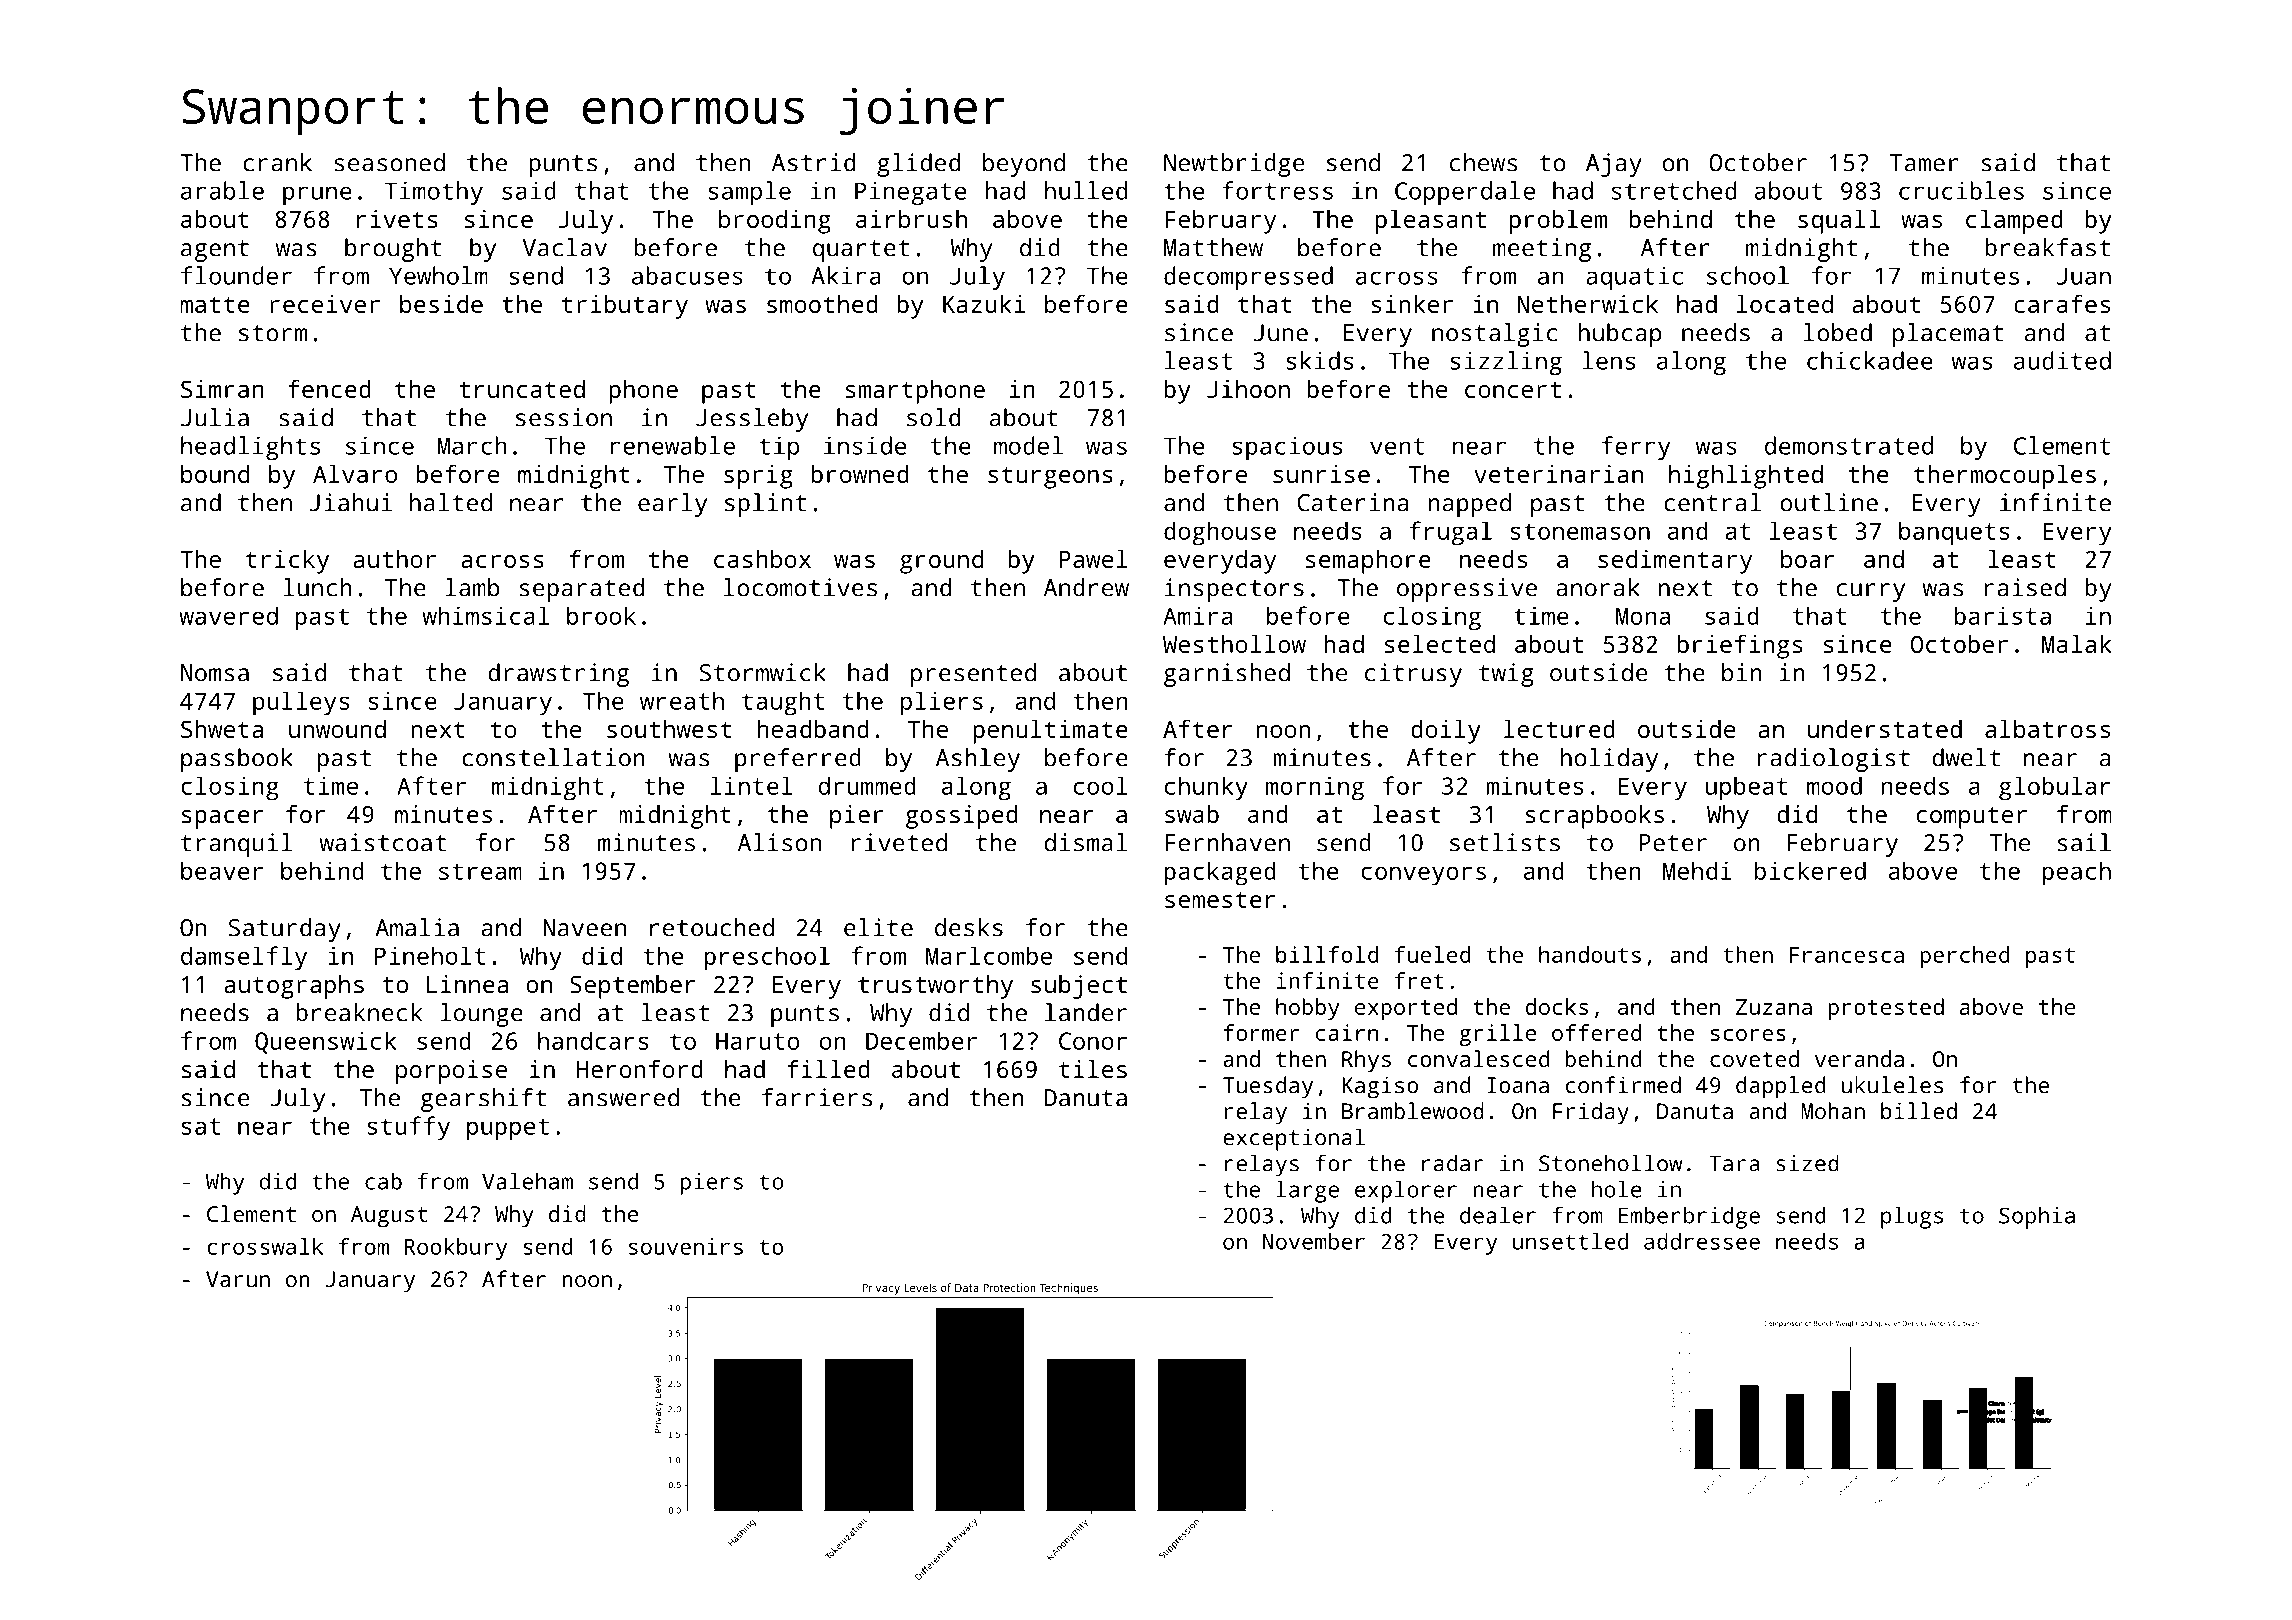  What do you see at coordinates (1248, 278) in the image?
I see `decompressed` at bounding box center [1248, 278].
